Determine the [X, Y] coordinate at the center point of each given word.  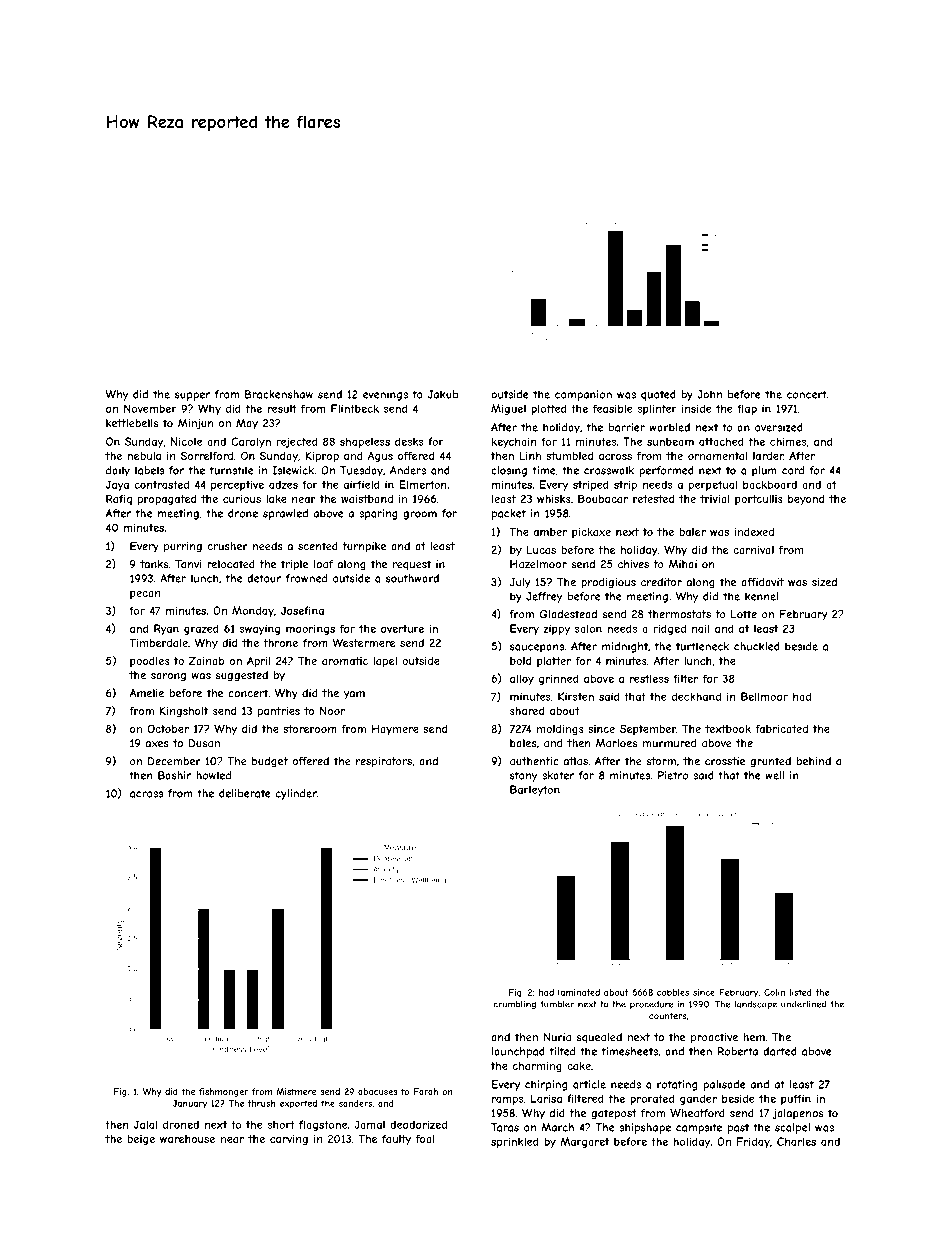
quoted [658, 395]
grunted [770, 762]
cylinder [296, 794]
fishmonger [223, 1092]
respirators [384, 762]
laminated [579, 992]
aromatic [345, 661]
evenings [385, 395]
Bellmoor [764, 696]
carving [289, 1140]
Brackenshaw [279, 394]
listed [801, 992]
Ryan [166, 629]
